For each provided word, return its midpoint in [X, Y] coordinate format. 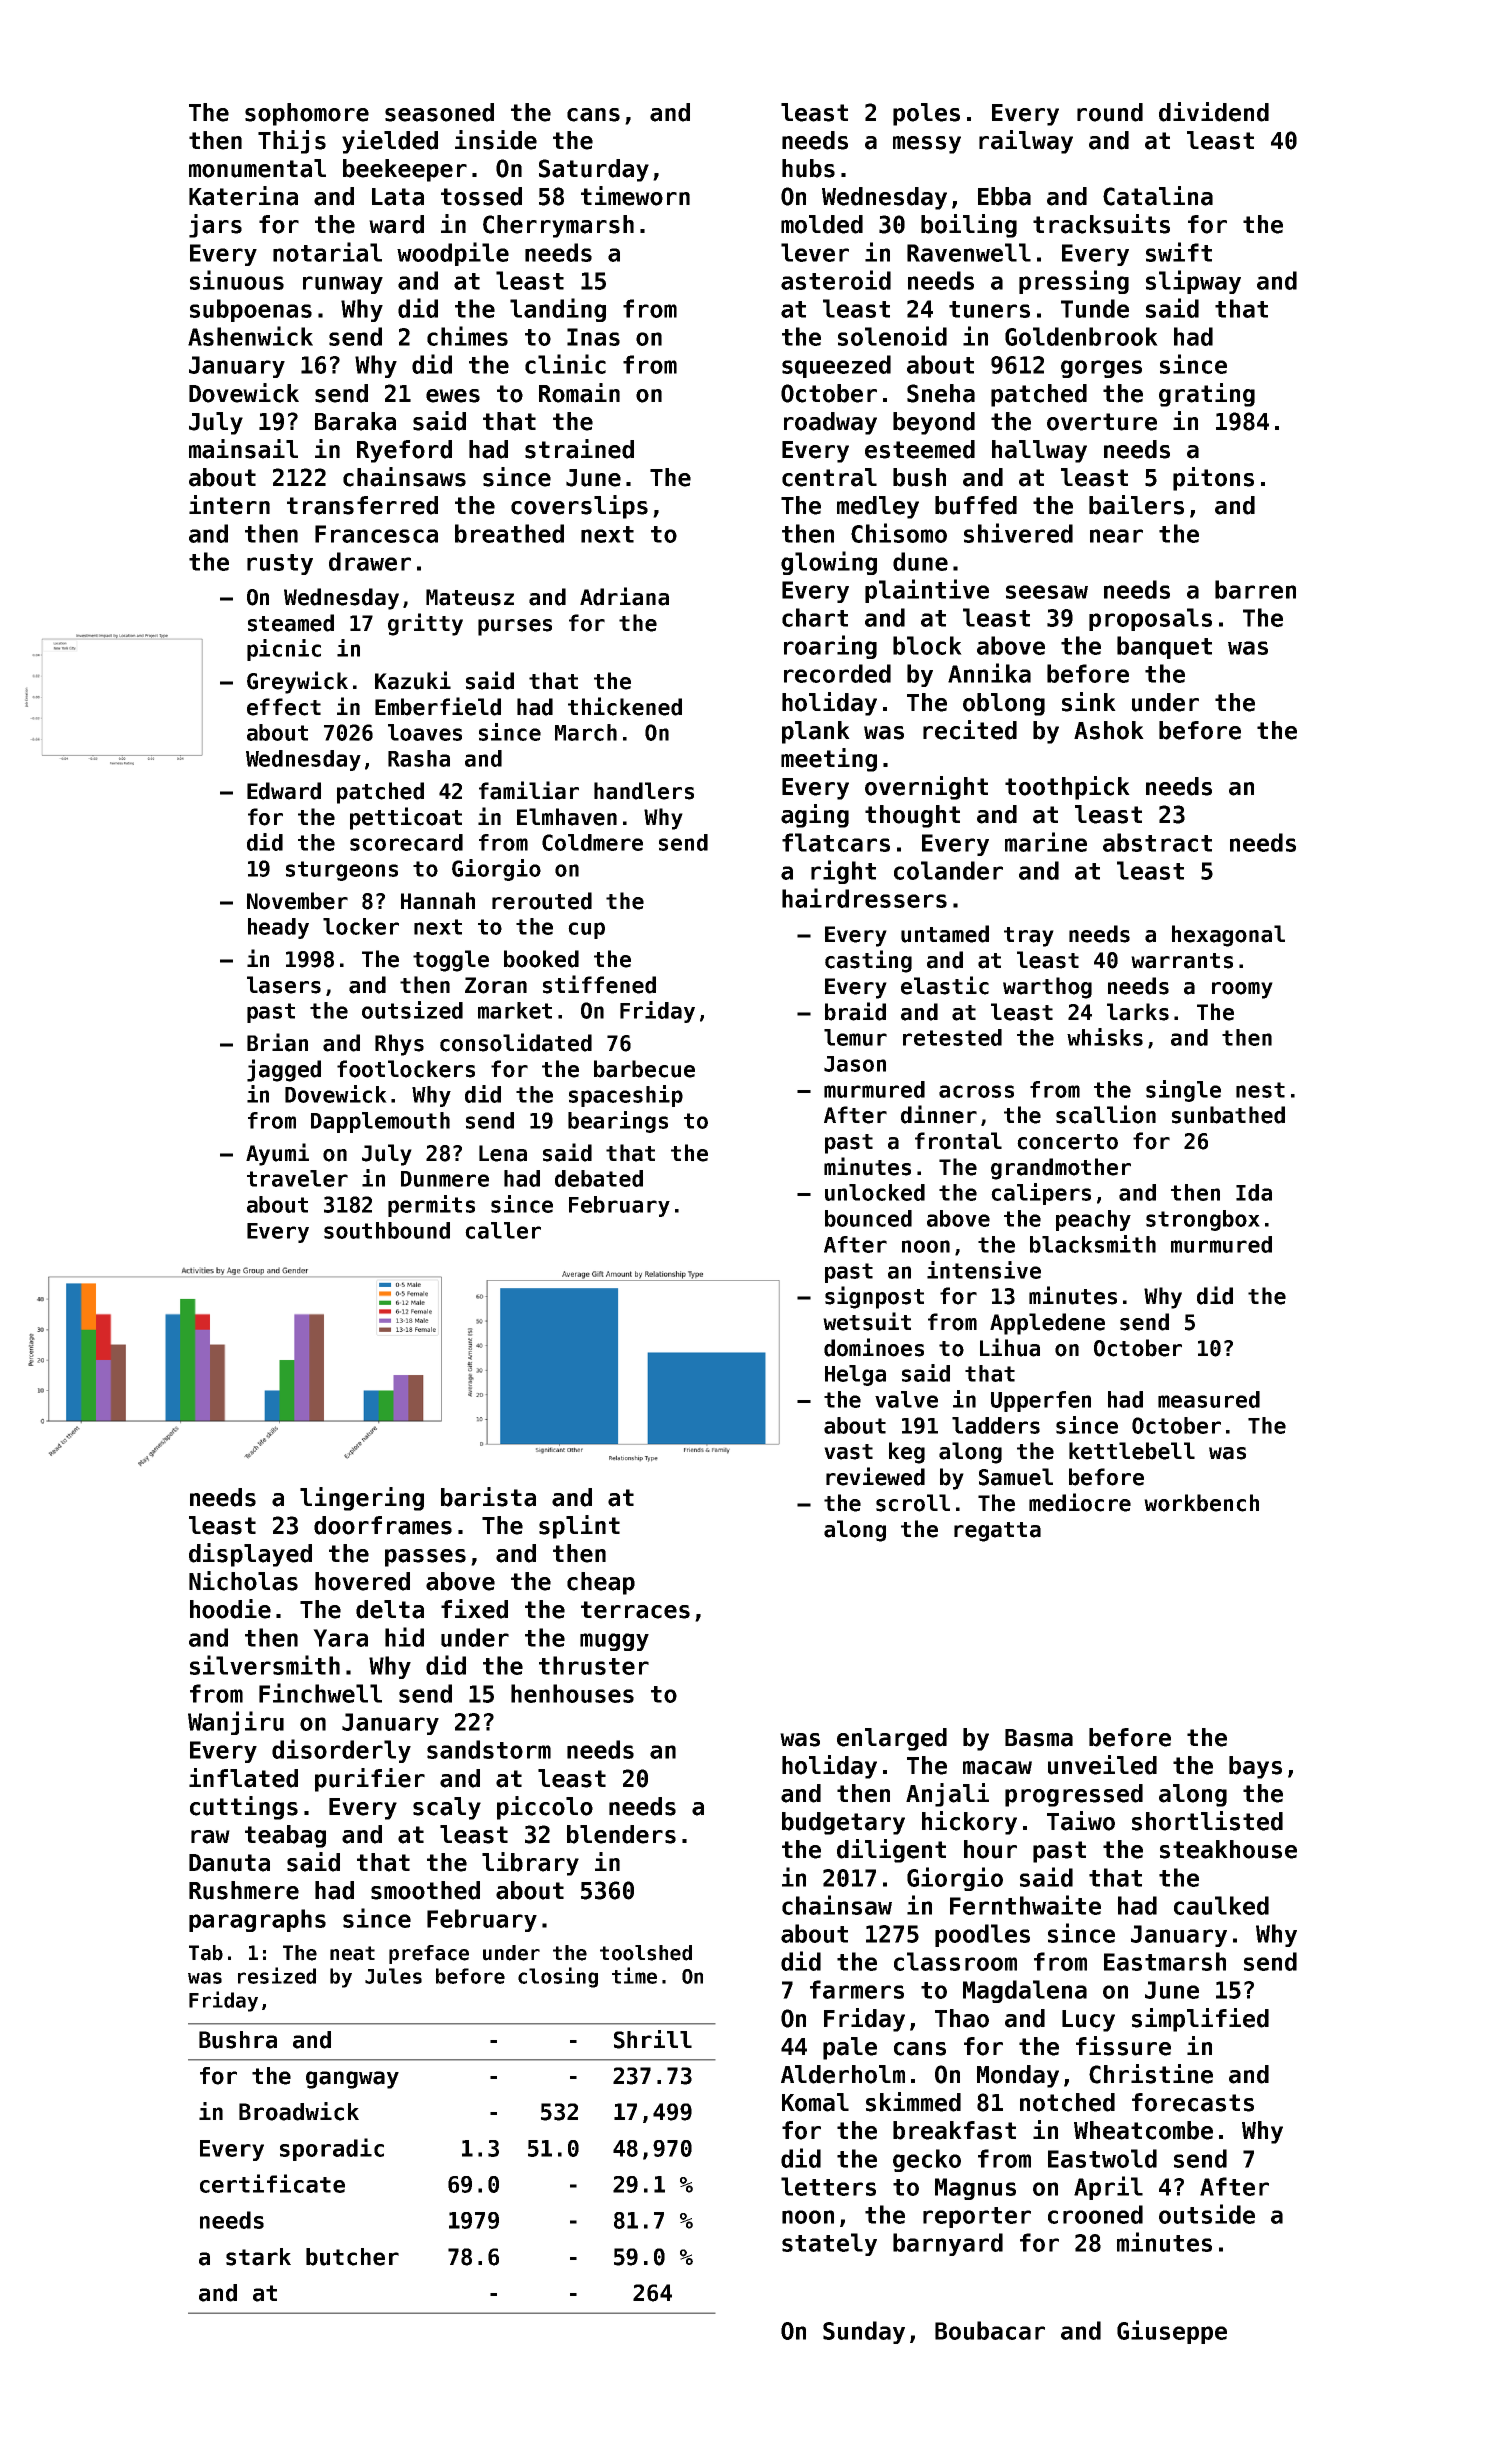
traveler [297, 1178]
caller [503, 1230]
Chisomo [899, 533]
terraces [635, 1610]
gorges [1101, 369]
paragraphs [257, 1920]
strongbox [1203, 1220]
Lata [398, 197]
